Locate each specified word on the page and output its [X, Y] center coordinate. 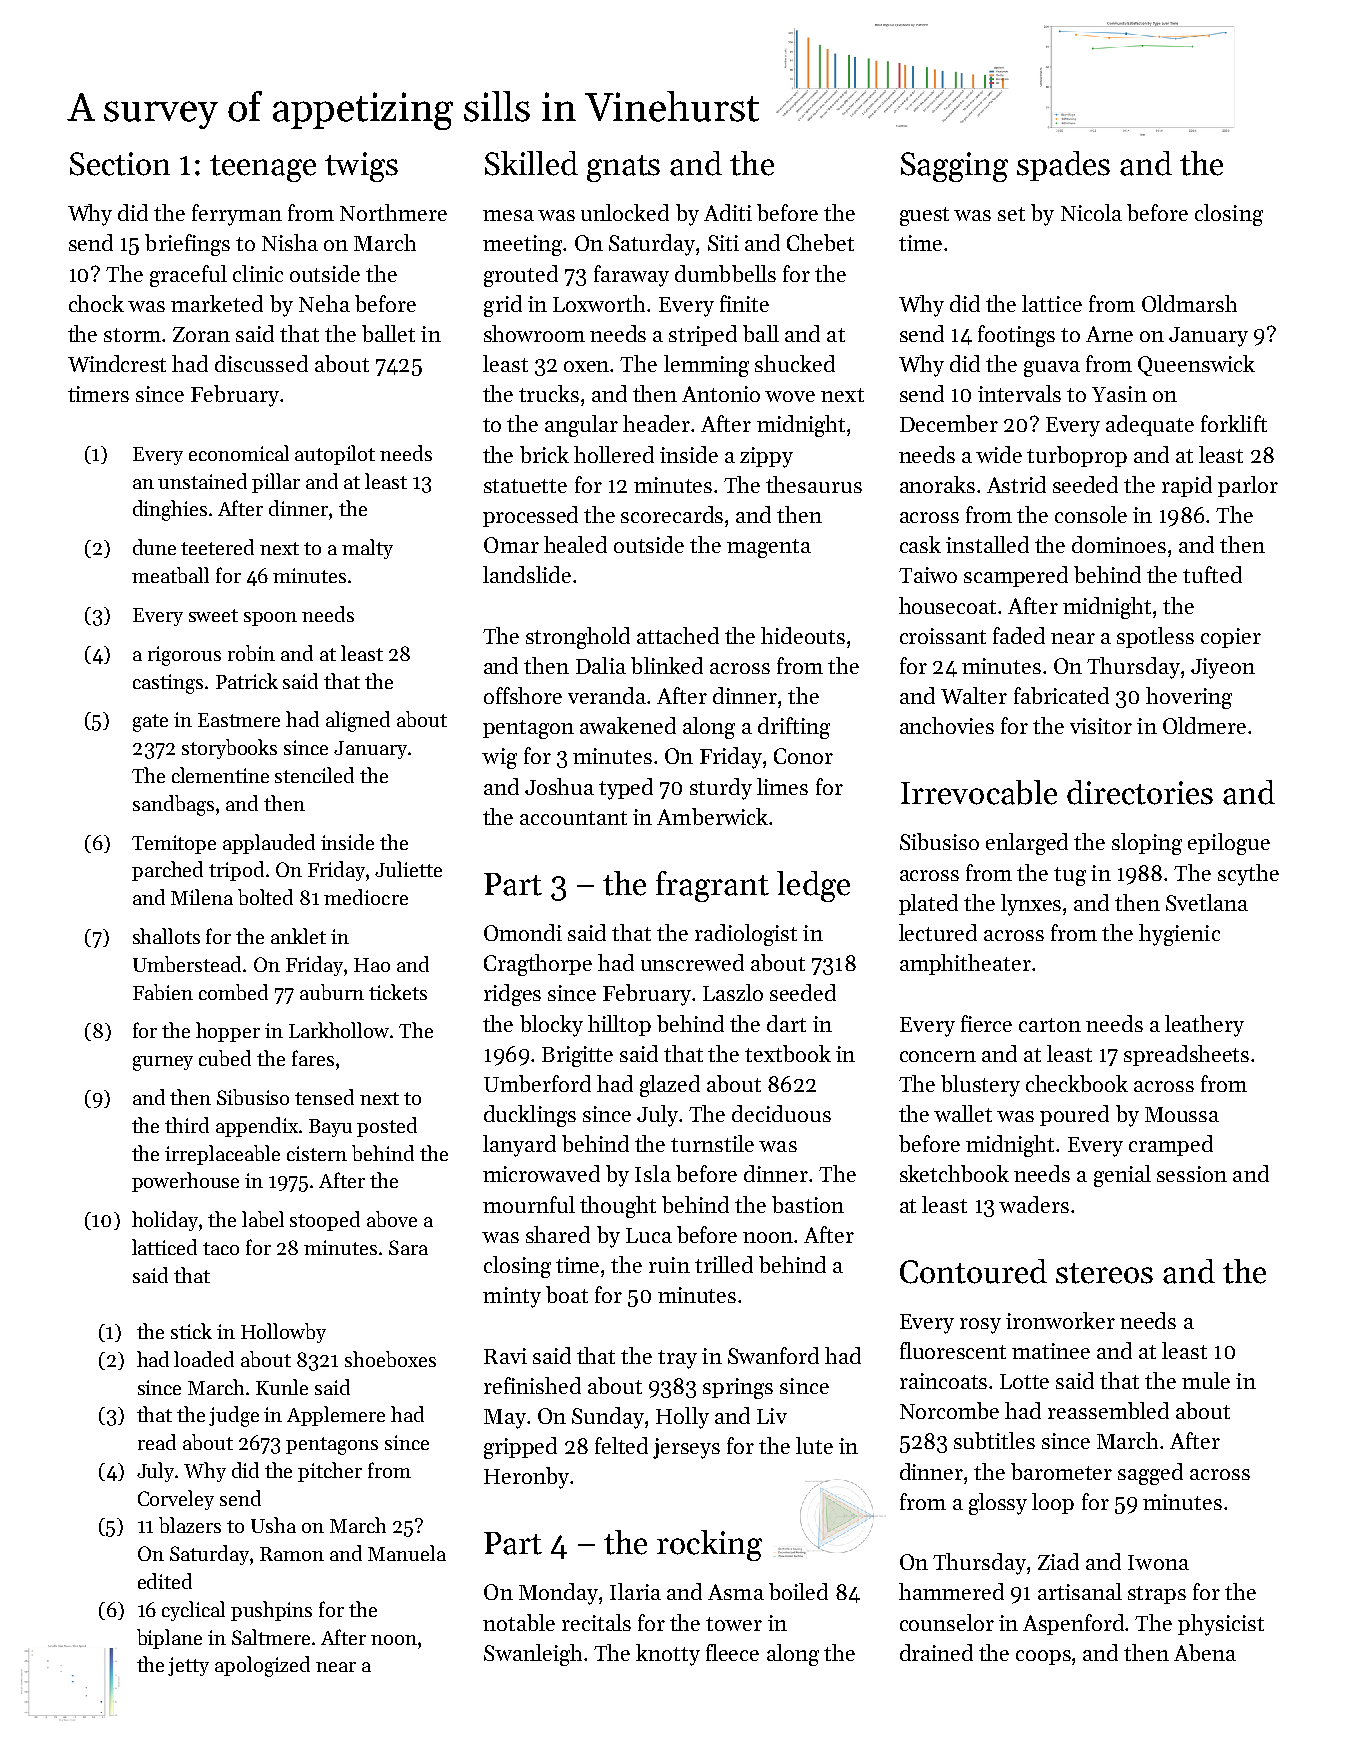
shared [558, 1234]
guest [924, 216]
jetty [188, 1666]
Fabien [163, 992]
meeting [522, 245]
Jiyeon [1223, 668]
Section [120, 164]
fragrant [712, 886]
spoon [270, 619]
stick [191, 1331]
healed [575, 544]
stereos [1104, 1273]
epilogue [1229, 844]
